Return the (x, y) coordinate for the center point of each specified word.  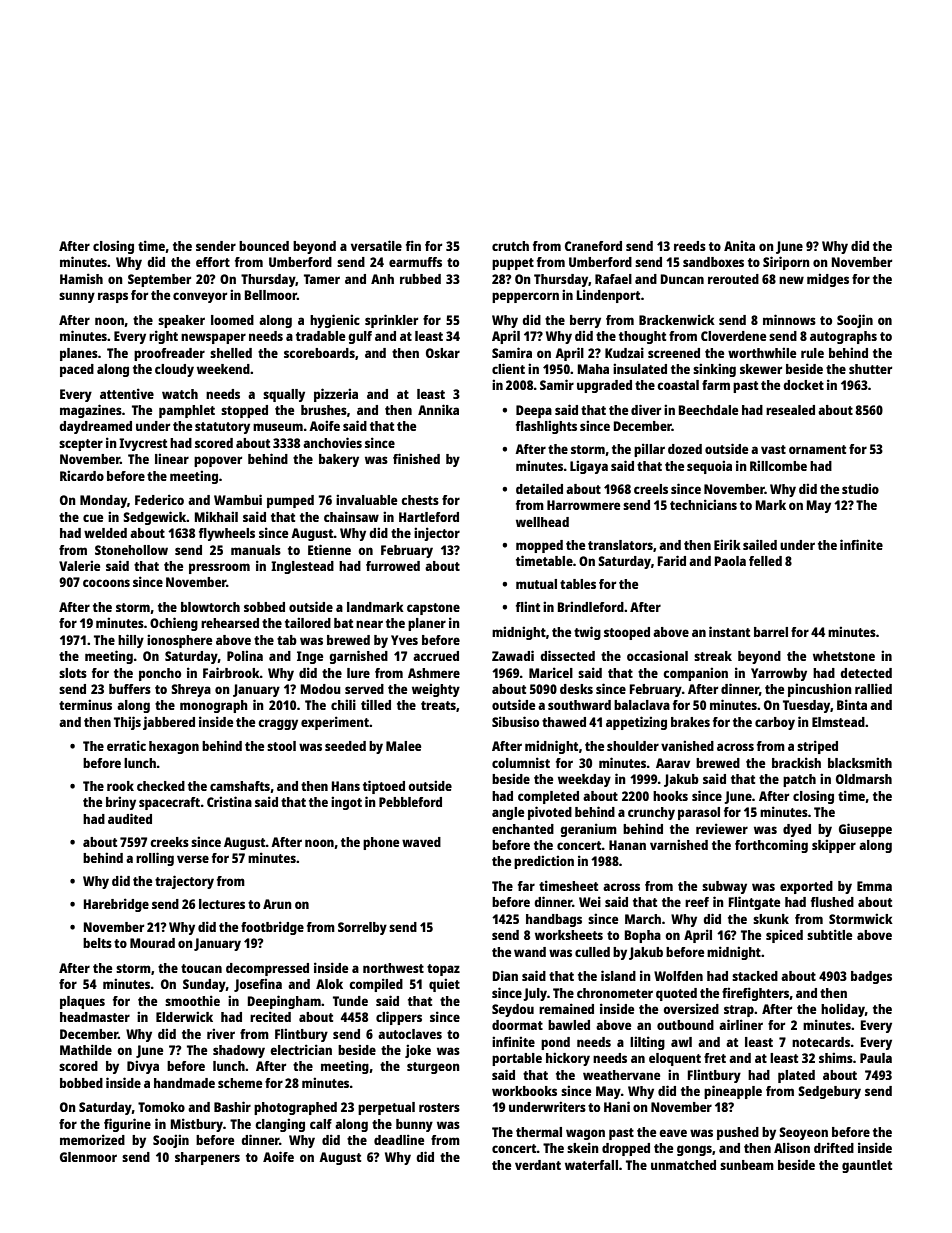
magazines (91, 411)
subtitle (829, 934)
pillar (649, 450)
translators (620, 545)
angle (508, 813)
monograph (214, 706)
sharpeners (207, 1158)
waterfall (591, 1165)
